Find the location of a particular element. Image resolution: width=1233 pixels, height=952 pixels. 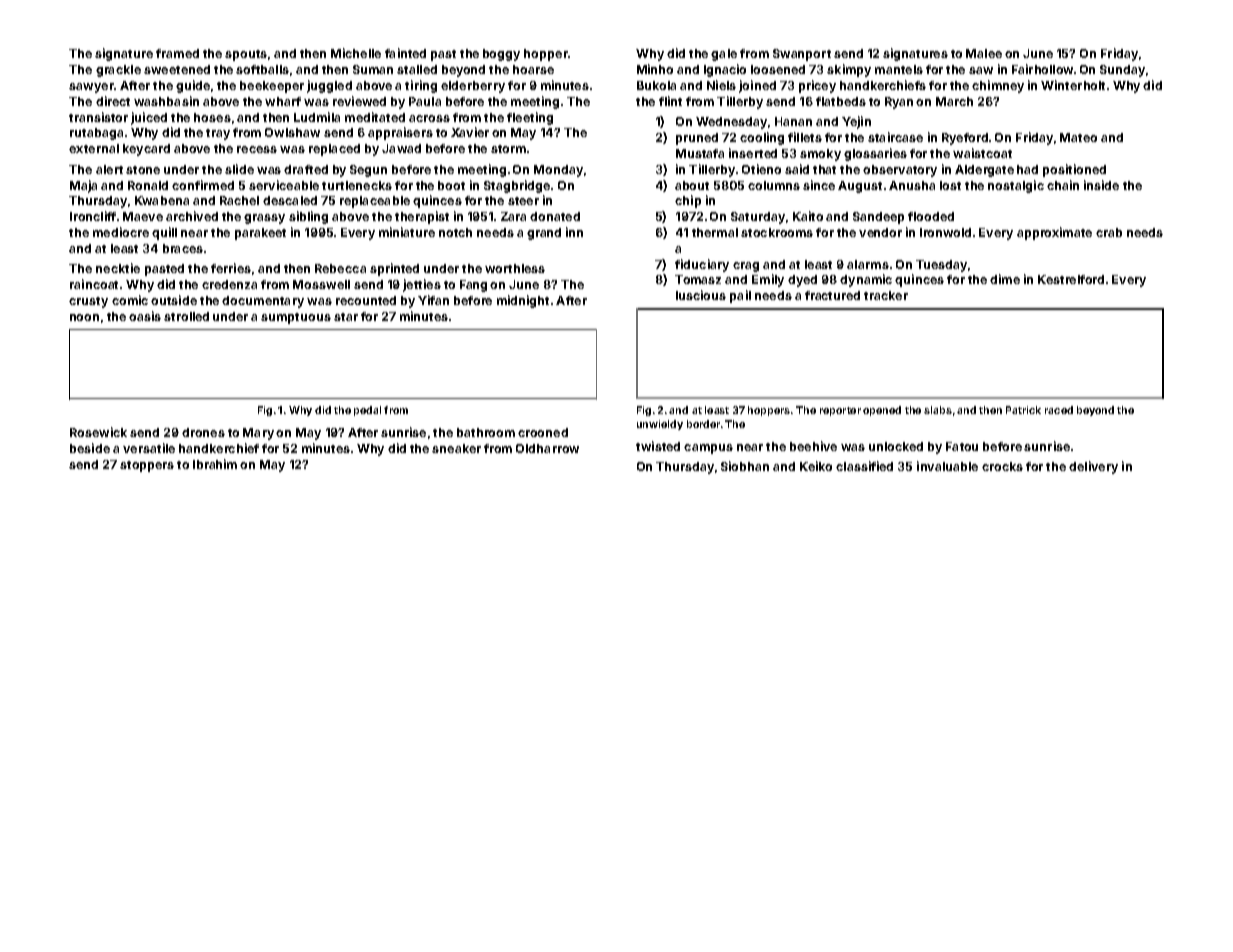

Maja is located at coordinates (83, 186).
